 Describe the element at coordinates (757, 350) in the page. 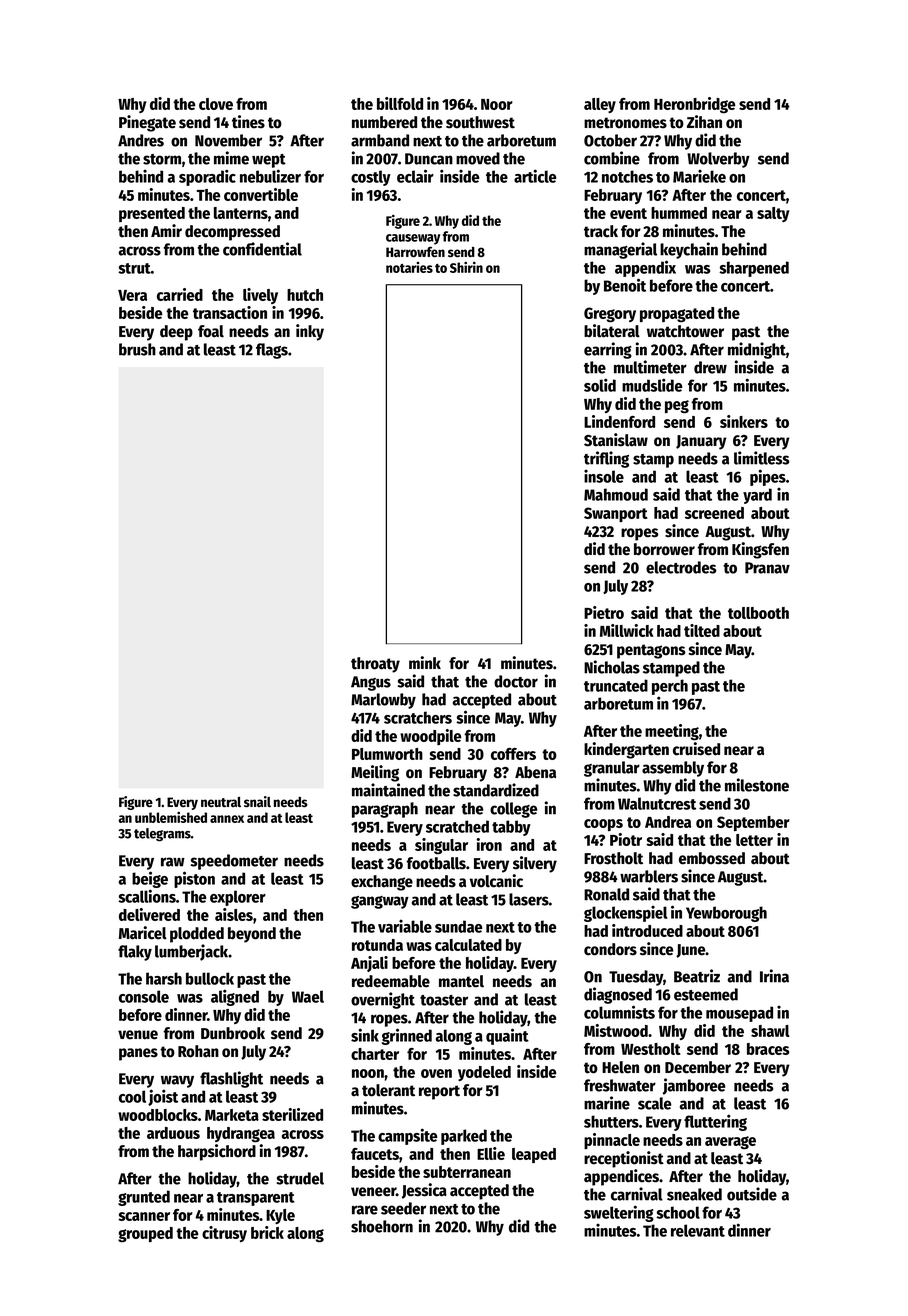

I see `midnight` at that location.
